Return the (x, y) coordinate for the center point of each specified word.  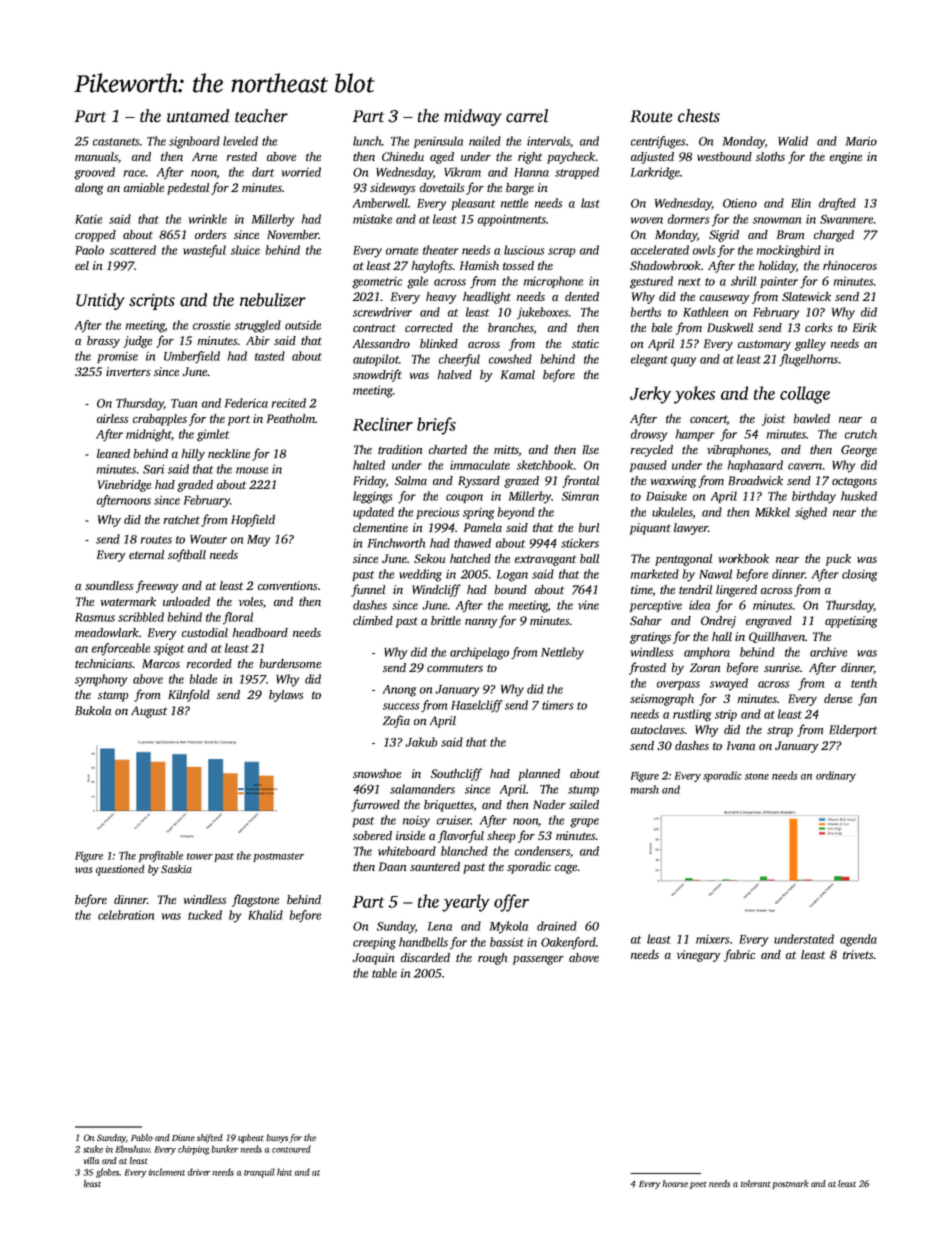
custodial (205, 632)
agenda (858, 940)
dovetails (442, 187)
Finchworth (397, 543)
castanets (116, 142)
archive (828, 652)
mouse (252, 470)
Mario (861, 141)
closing (859, 575)
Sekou (429, 558)
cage (566, 869)
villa (91, 1160)
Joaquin (373, 959)
